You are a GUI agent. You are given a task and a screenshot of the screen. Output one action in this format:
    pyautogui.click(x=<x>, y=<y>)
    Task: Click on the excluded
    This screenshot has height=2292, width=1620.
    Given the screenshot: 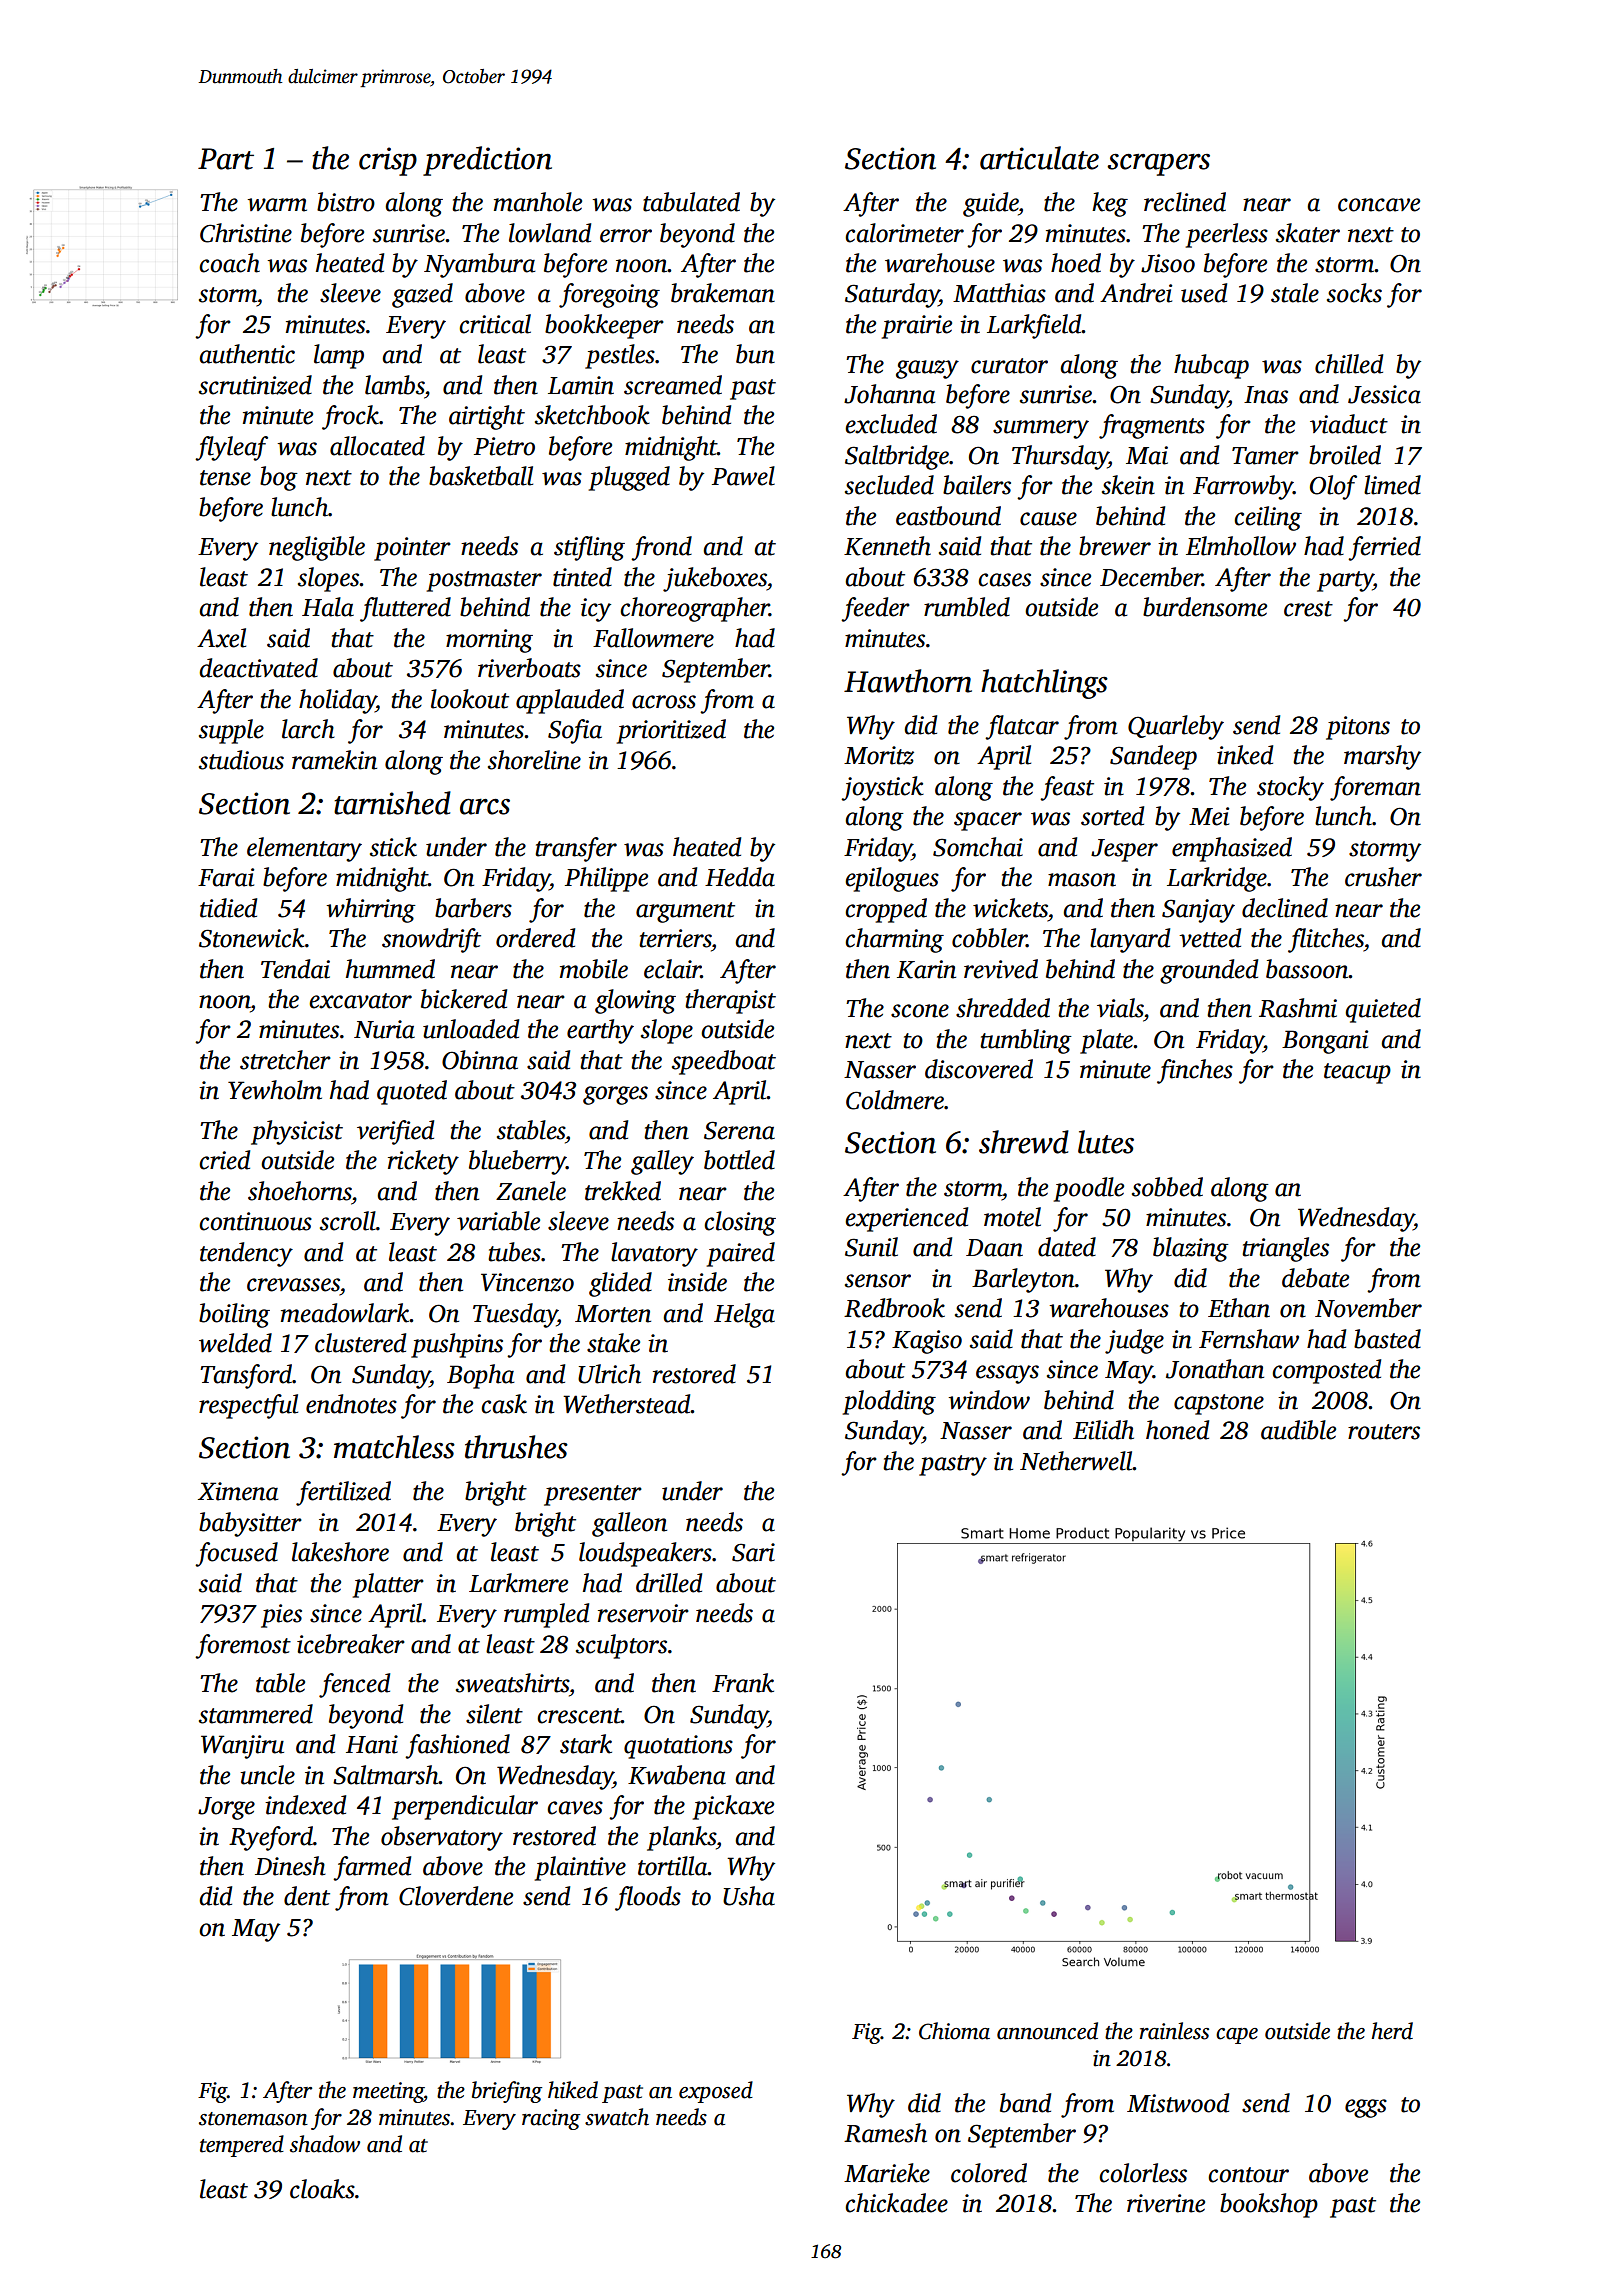 What is the action you would take?
    pyautogui.click(x=891, y=424)
